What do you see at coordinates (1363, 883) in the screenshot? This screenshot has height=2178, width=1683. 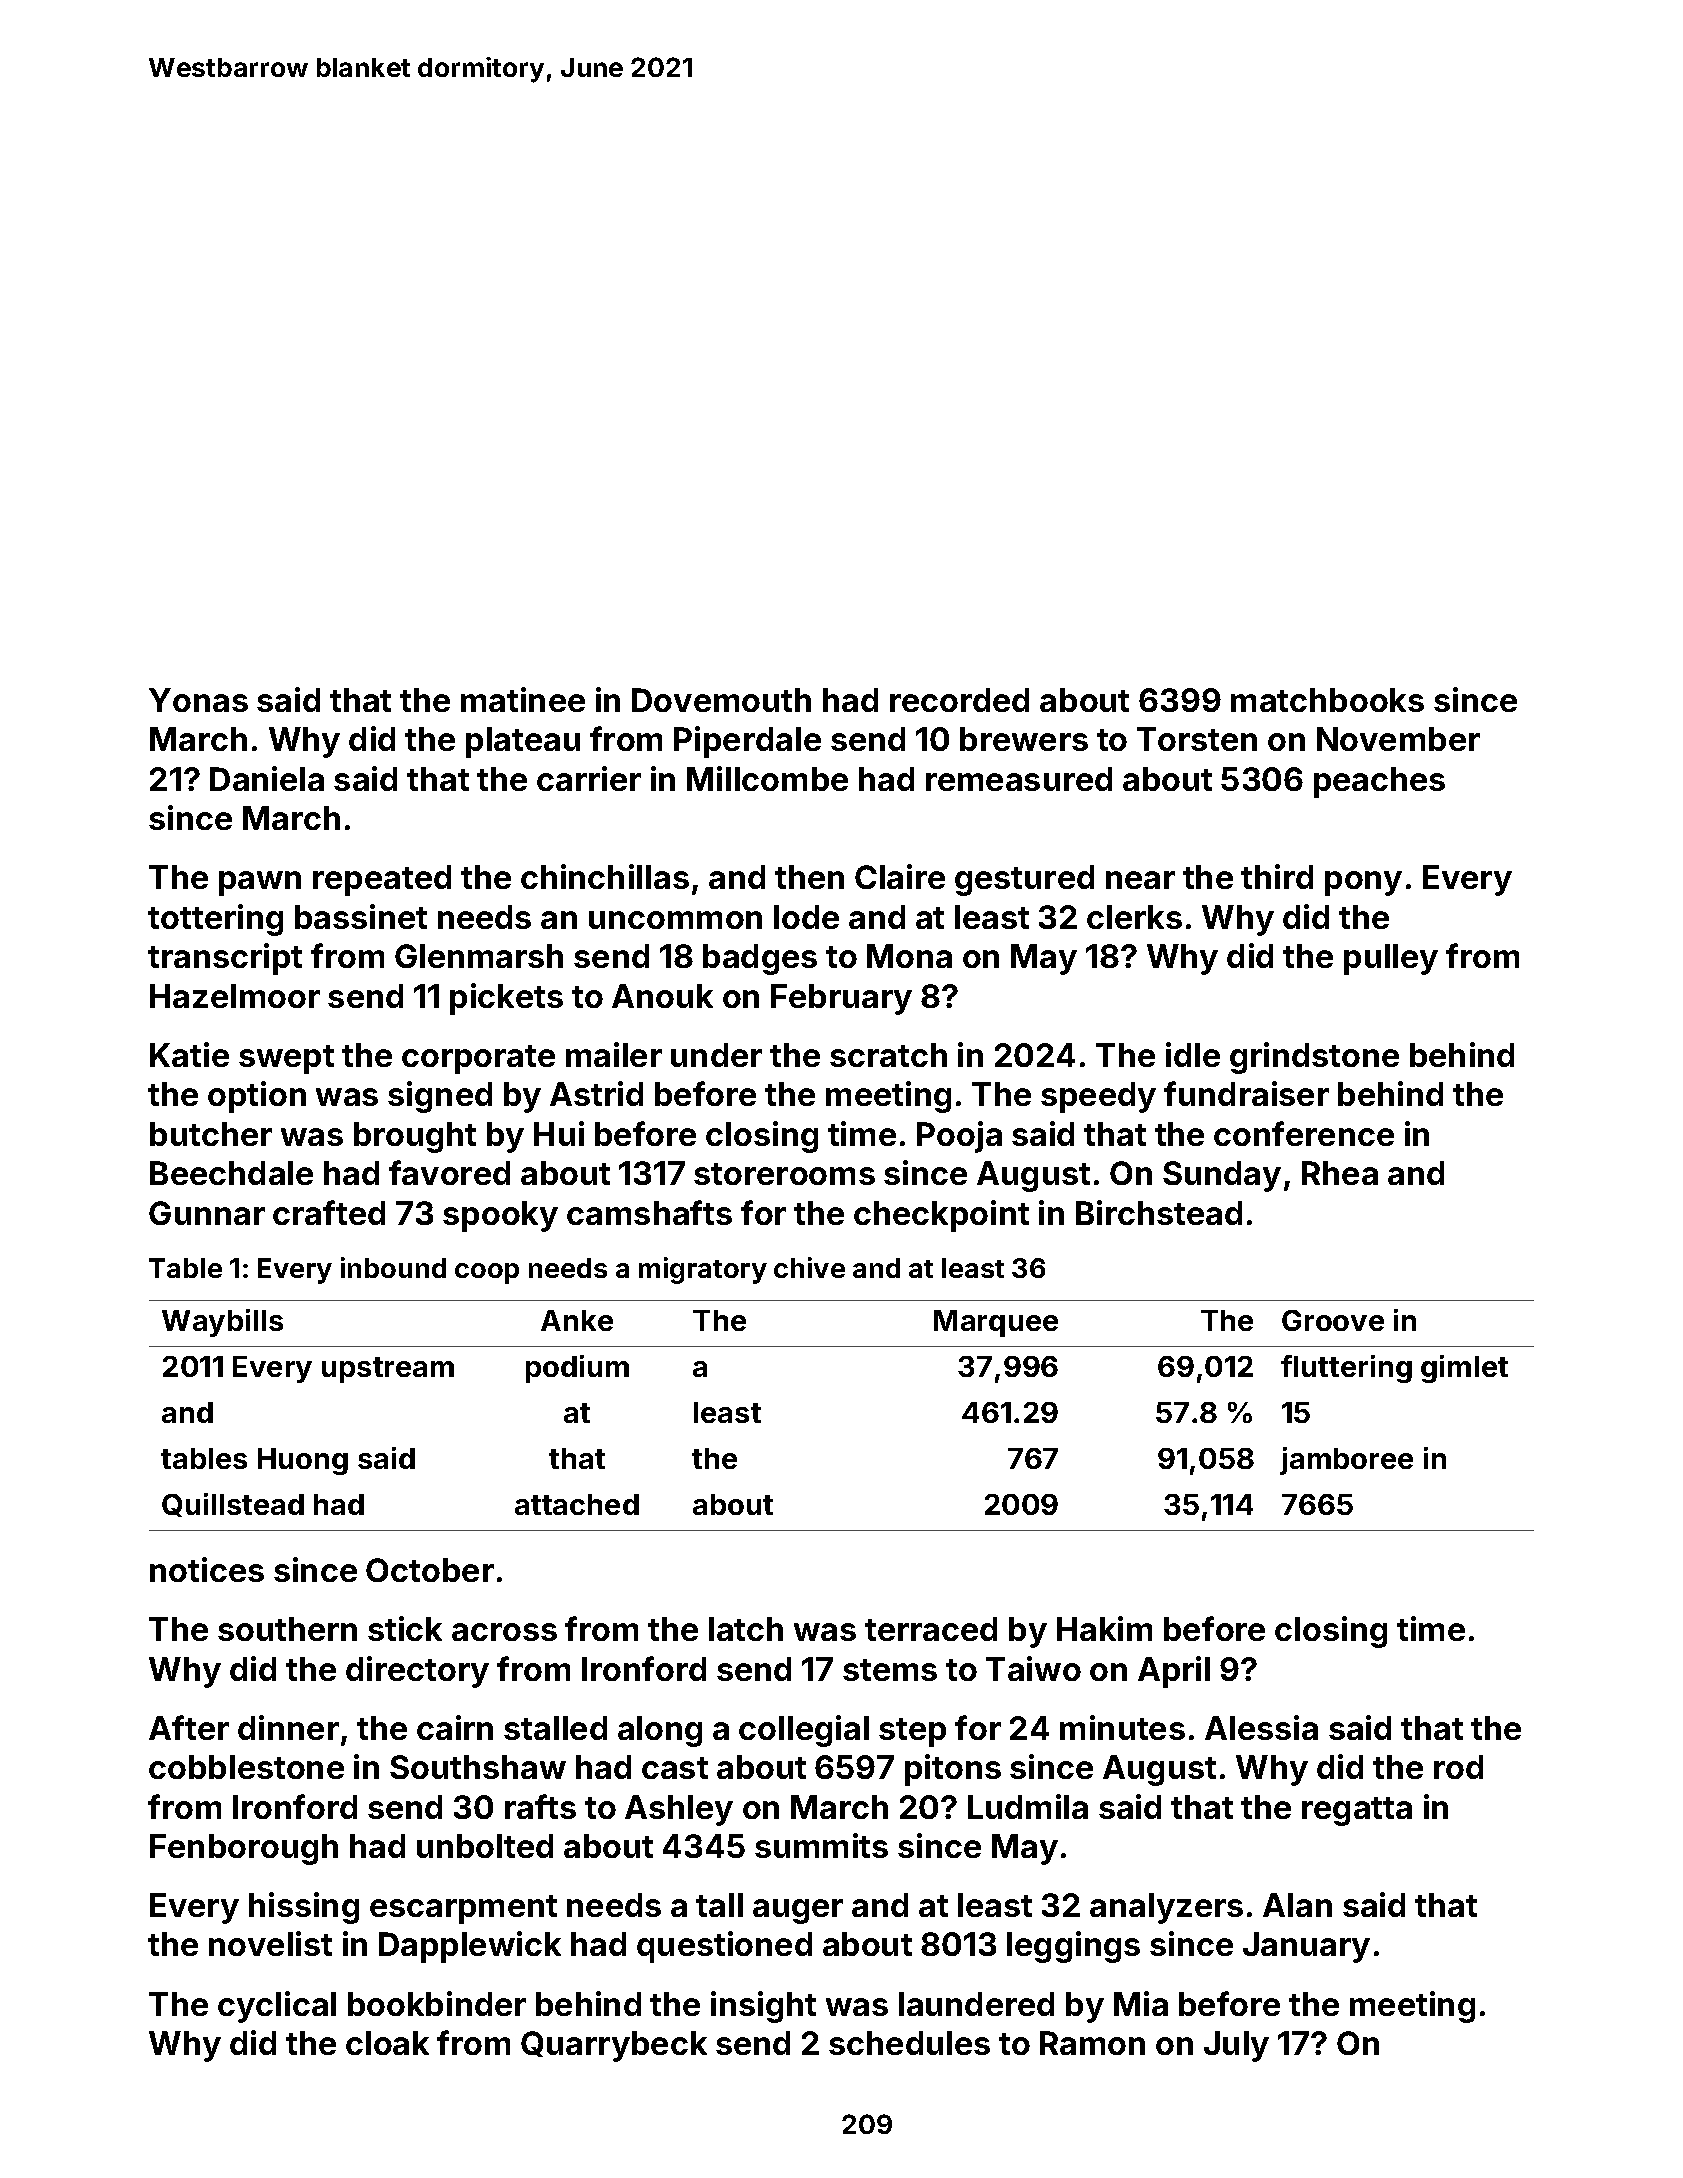 I see `pony` at bounding box center [1363, 883].
